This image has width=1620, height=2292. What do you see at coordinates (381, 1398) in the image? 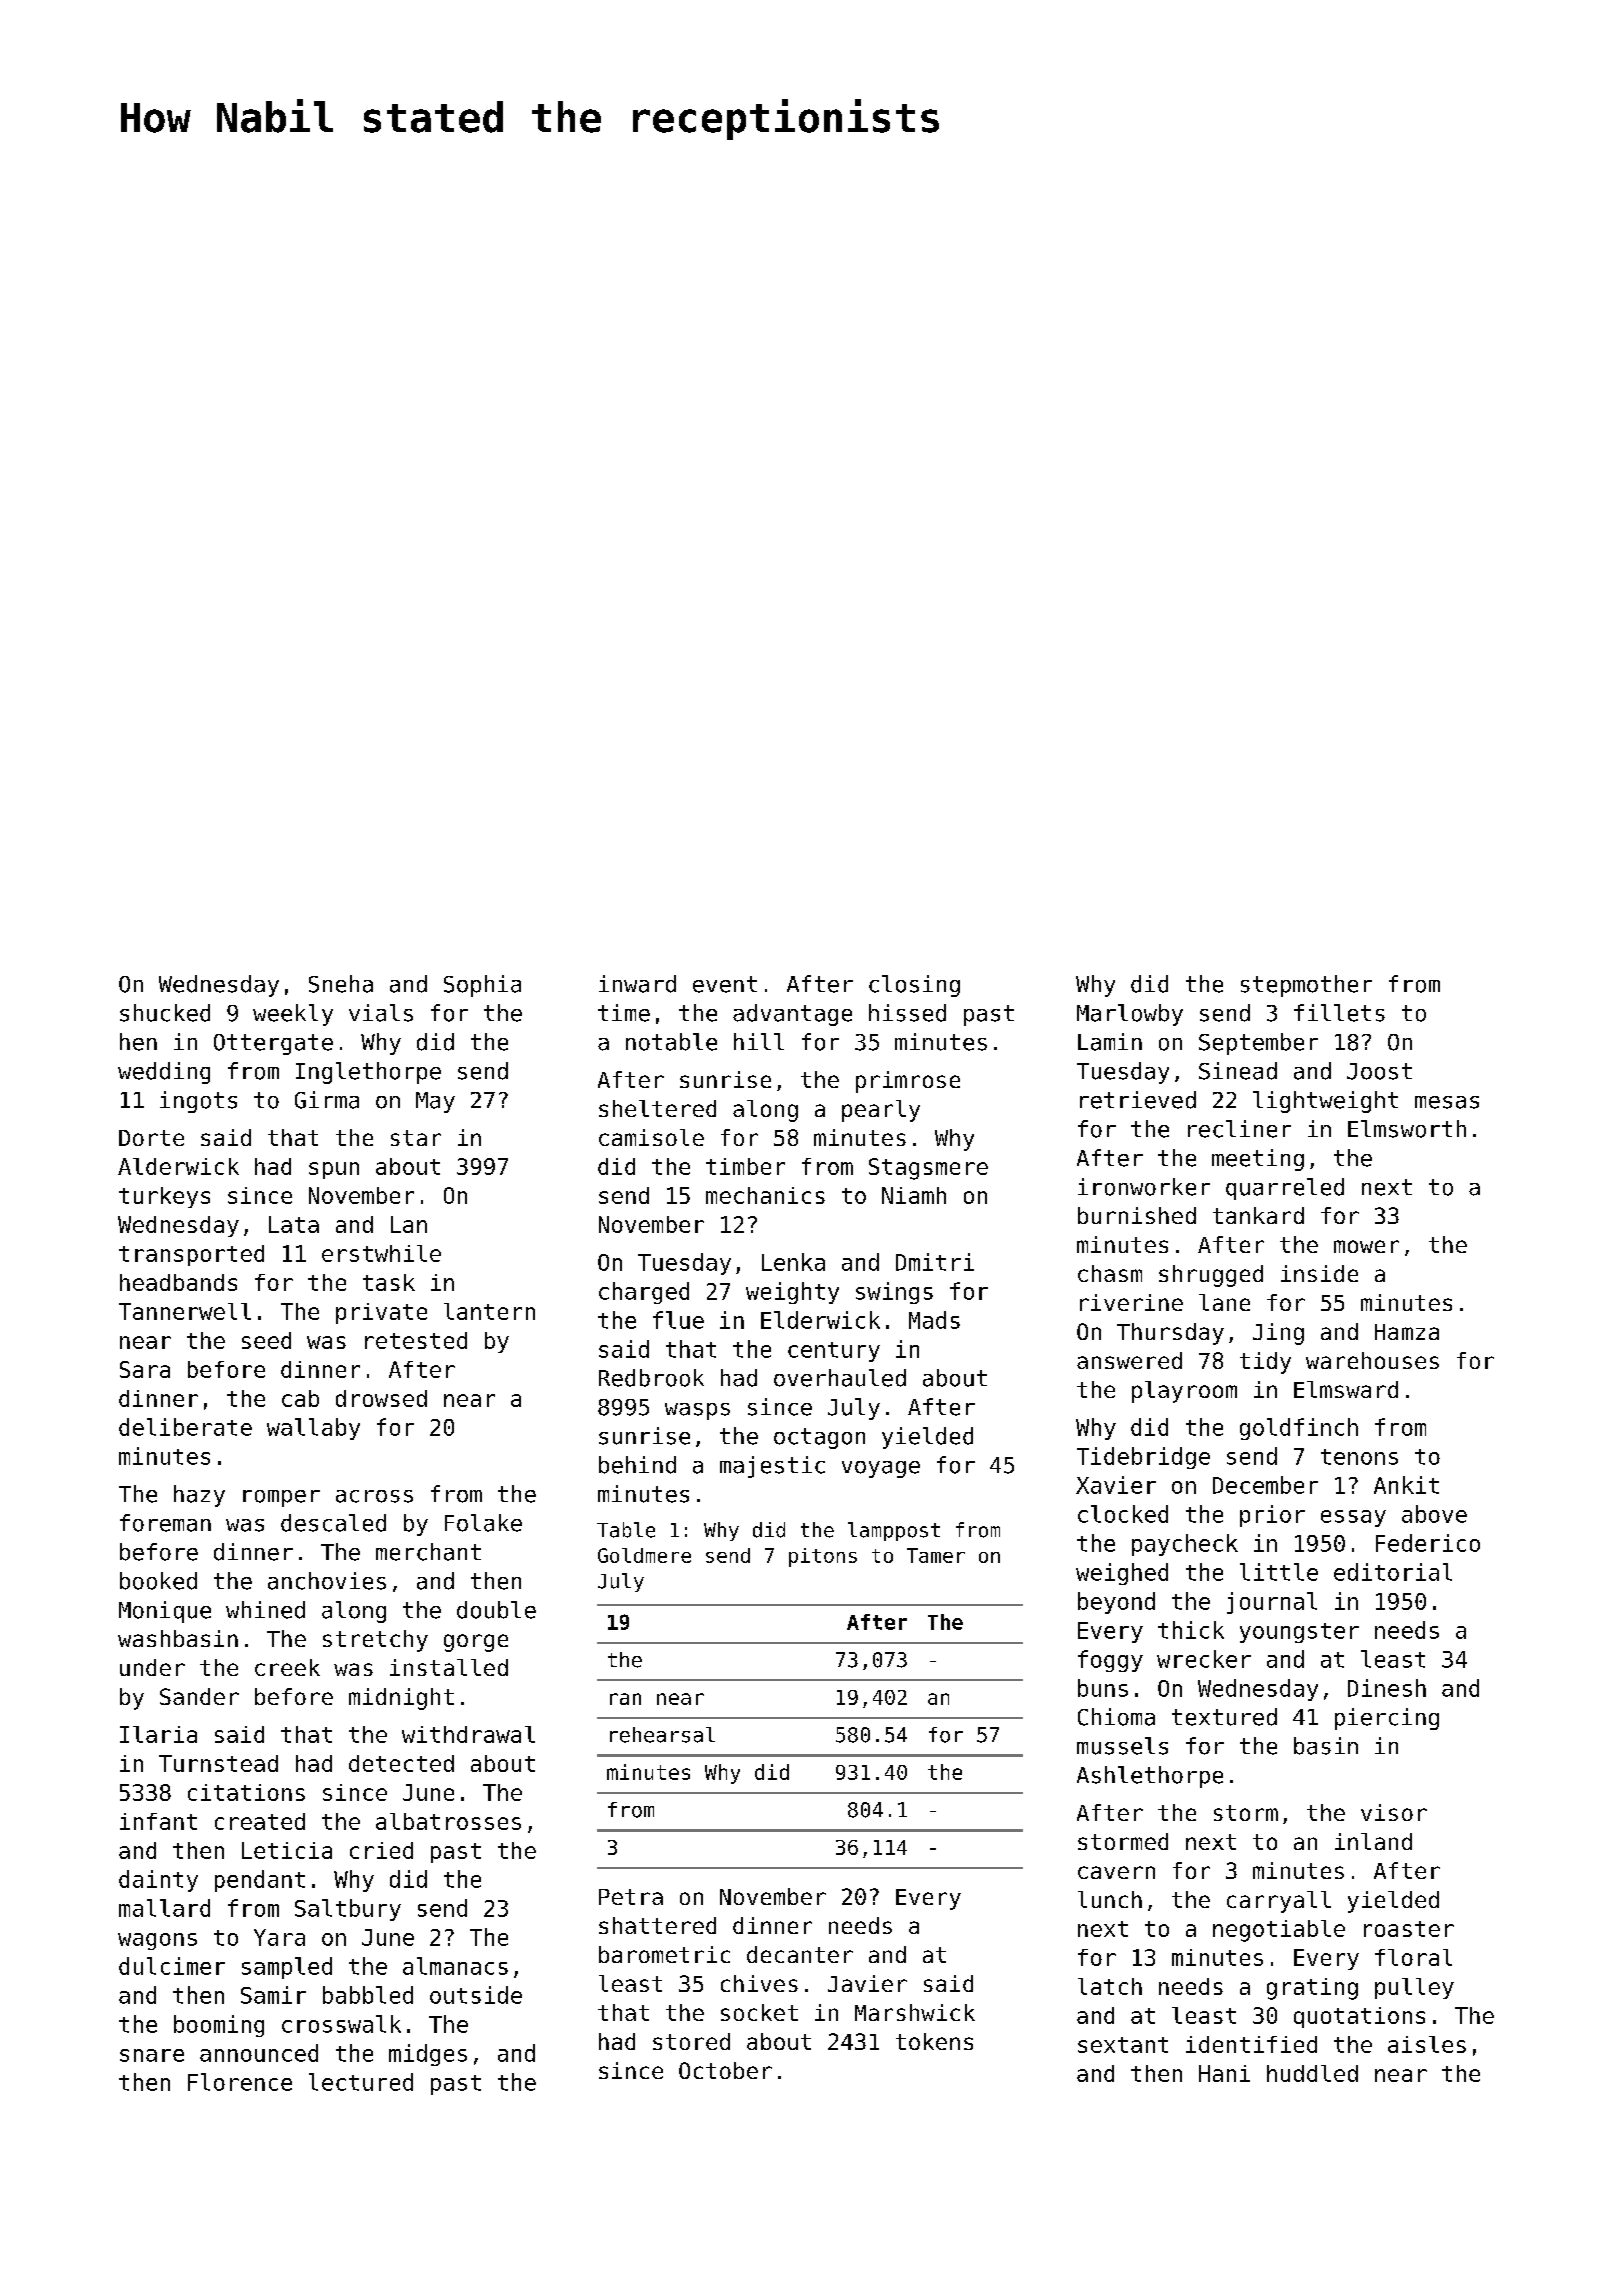
I see `drowsed` at bounding box center [381, 1398].
